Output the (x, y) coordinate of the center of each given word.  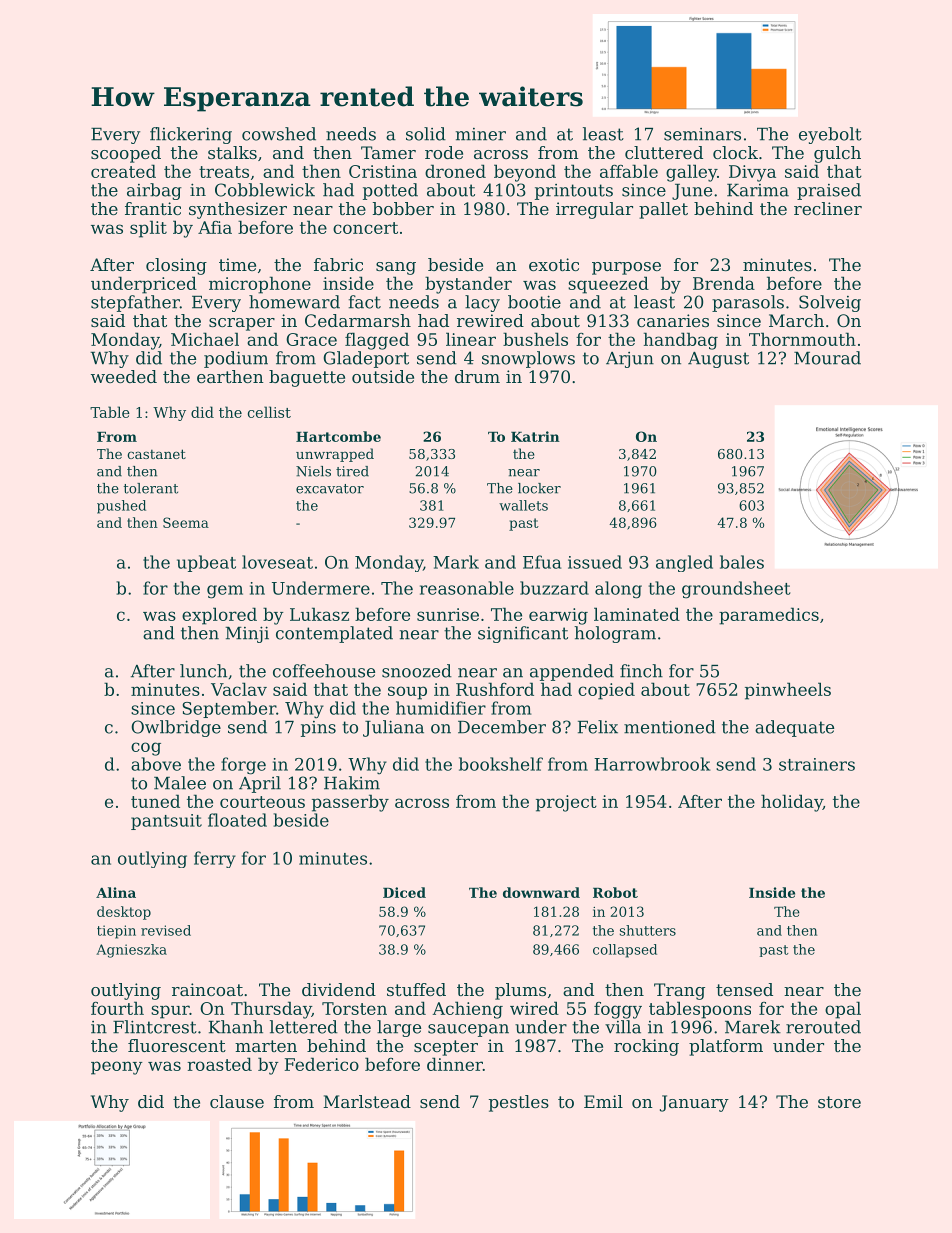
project (566, 803)
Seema (186, 522)
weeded (124, 376)
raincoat (207, 989)
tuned (155, 801)
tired (352, 471)
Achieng (467, 1010)
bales (742, 562)
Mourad (827, 358)
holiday (792, 803)
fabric (338, 264)
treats (224, 172)
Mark (456, 562)
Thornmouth (802, 339)
